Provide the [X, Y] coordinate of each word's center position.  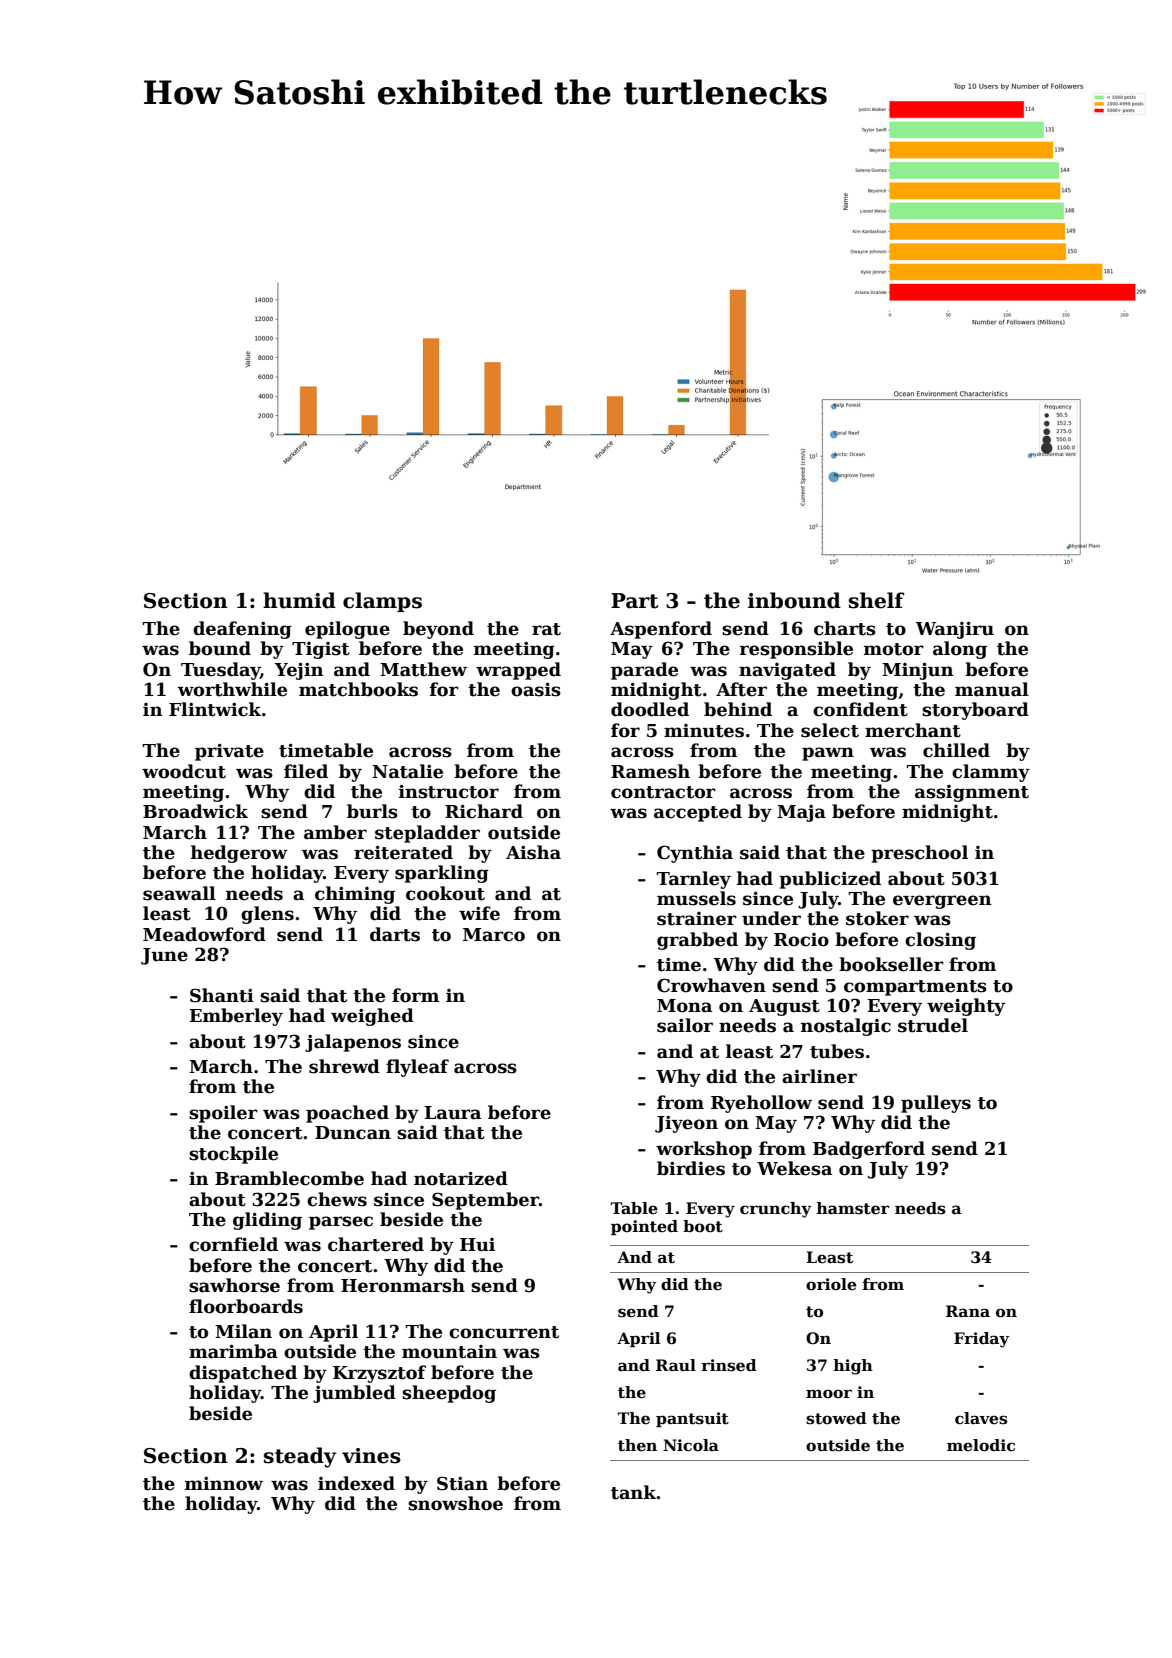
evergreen [942, 902]
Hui [477, 1245]
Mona [684, 1006]
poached [347, 1114]
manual [992, 689]
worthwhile [232, 689]
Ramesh [650, 771]
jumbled [354, 1394]
